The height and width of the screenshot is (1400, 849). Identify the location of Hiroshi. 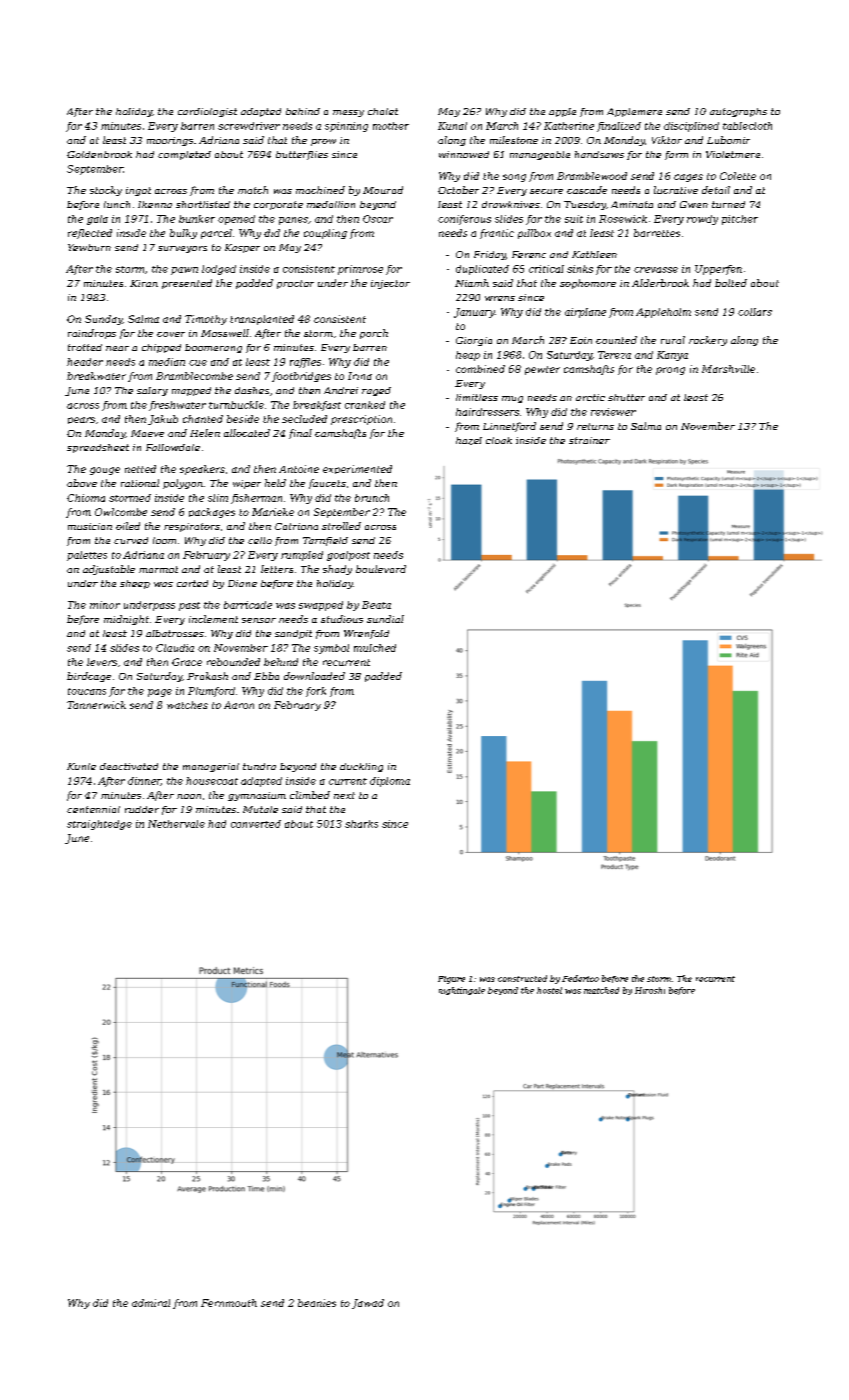
(650, 990).
